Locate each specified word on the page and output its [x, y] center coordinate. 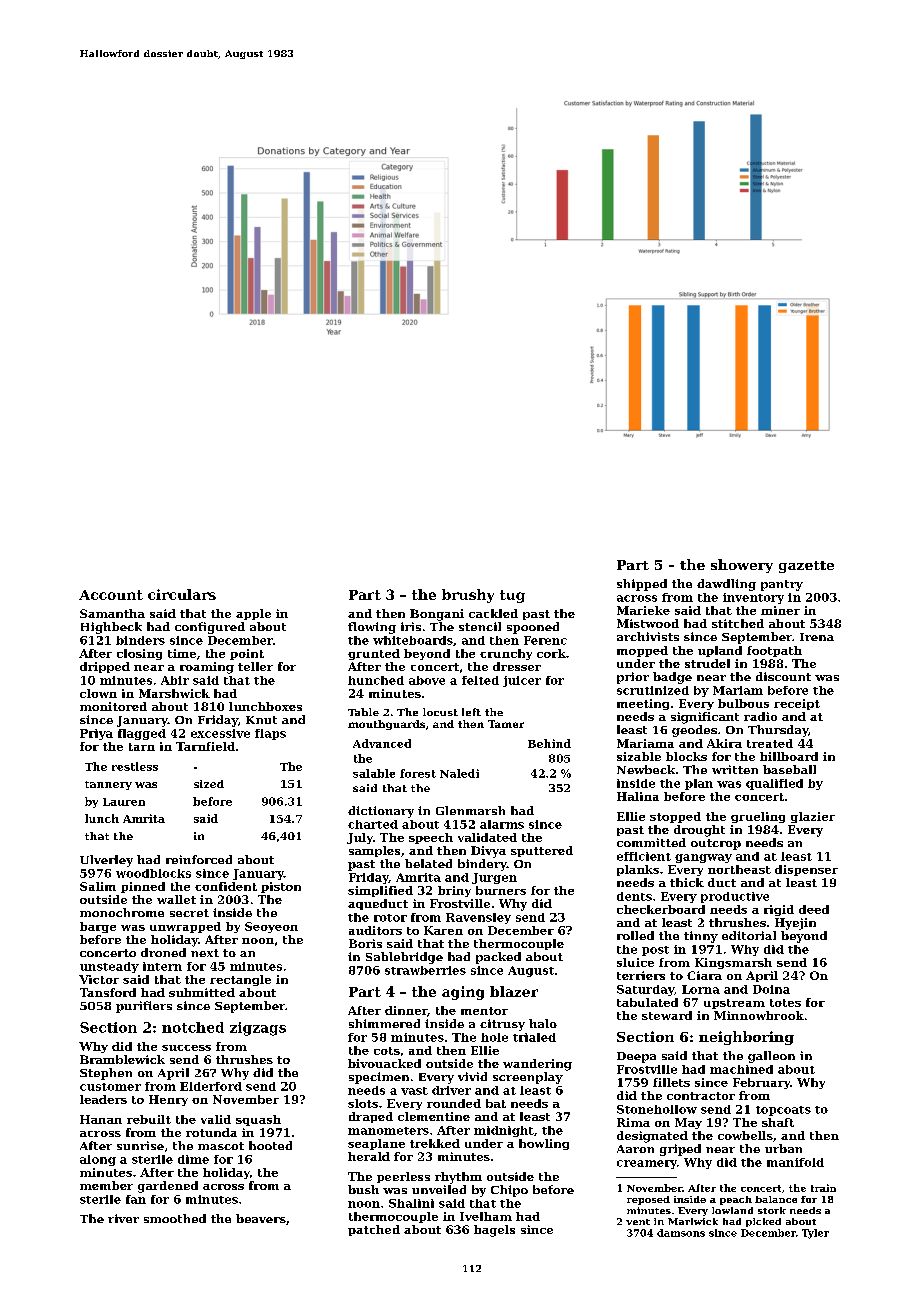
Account [111, 595]
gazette [806, 567]
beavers [261, 1218]
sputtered [542, 851]
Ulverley [106, 861]
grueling [758, 817]
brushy [468, 596]
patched [374, 1230]
